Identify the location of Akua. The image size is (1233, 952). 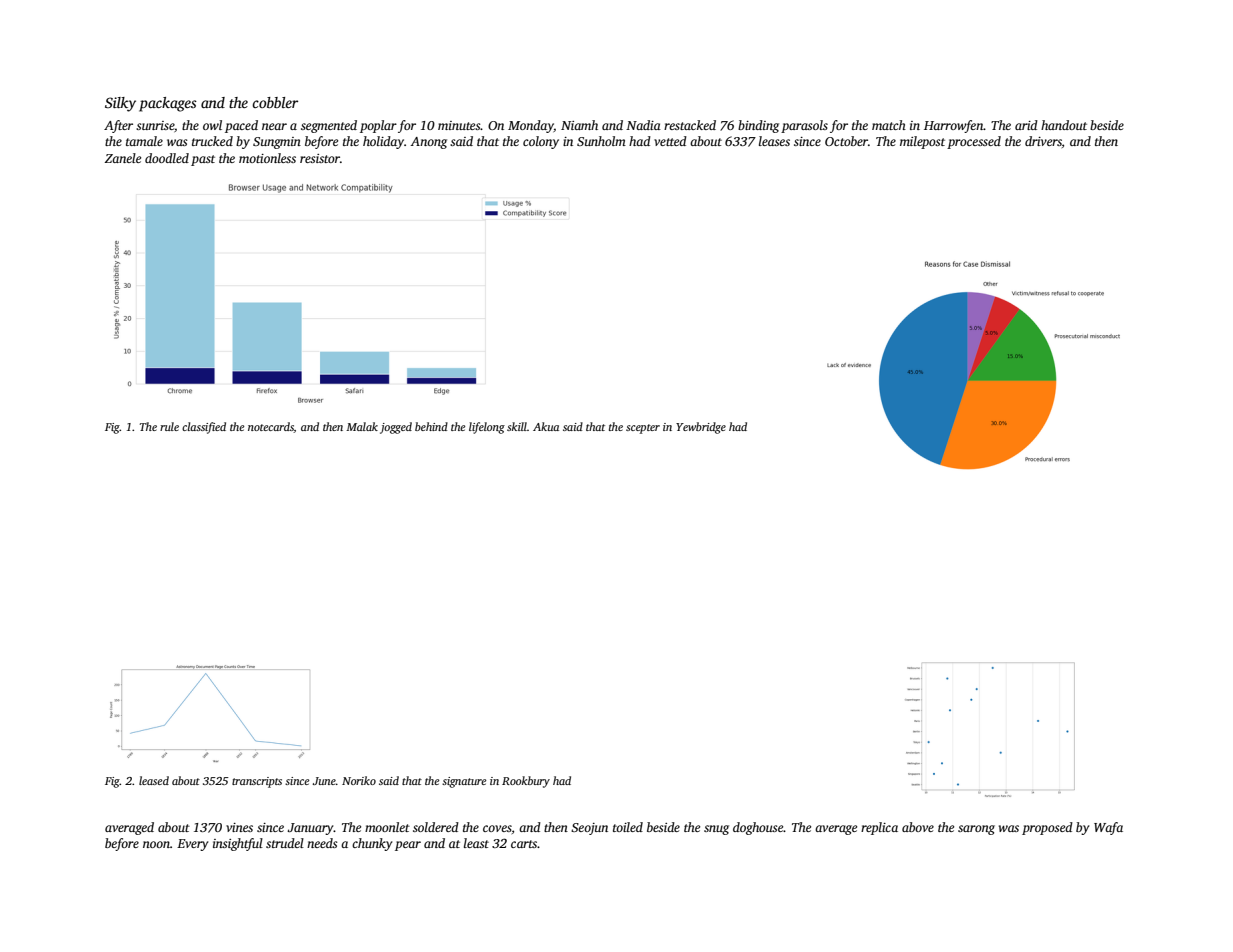
(546, 426).
